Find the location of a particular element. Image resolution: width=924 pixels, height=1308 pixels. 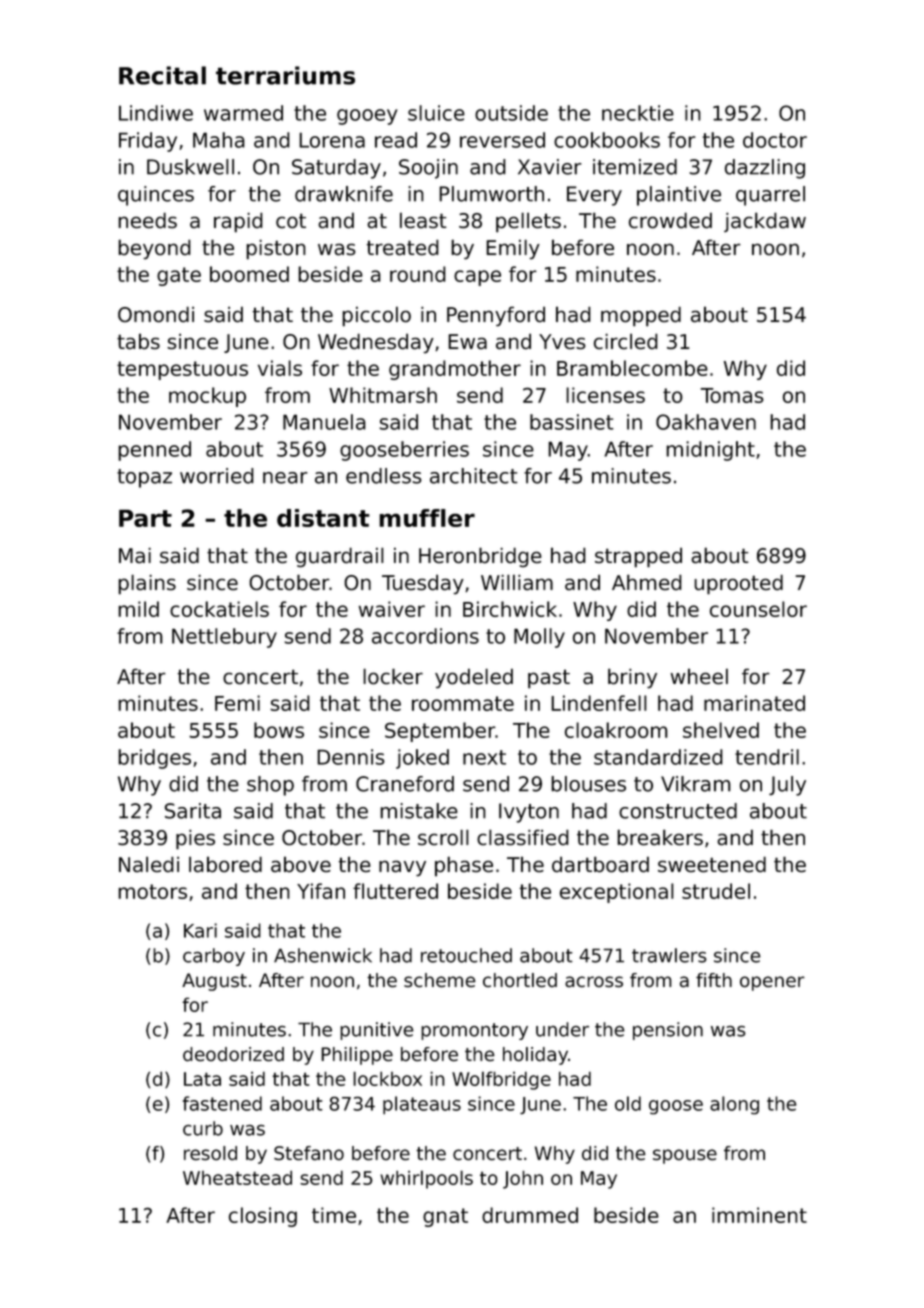

Tomas is located at coordinates (732, 395).
